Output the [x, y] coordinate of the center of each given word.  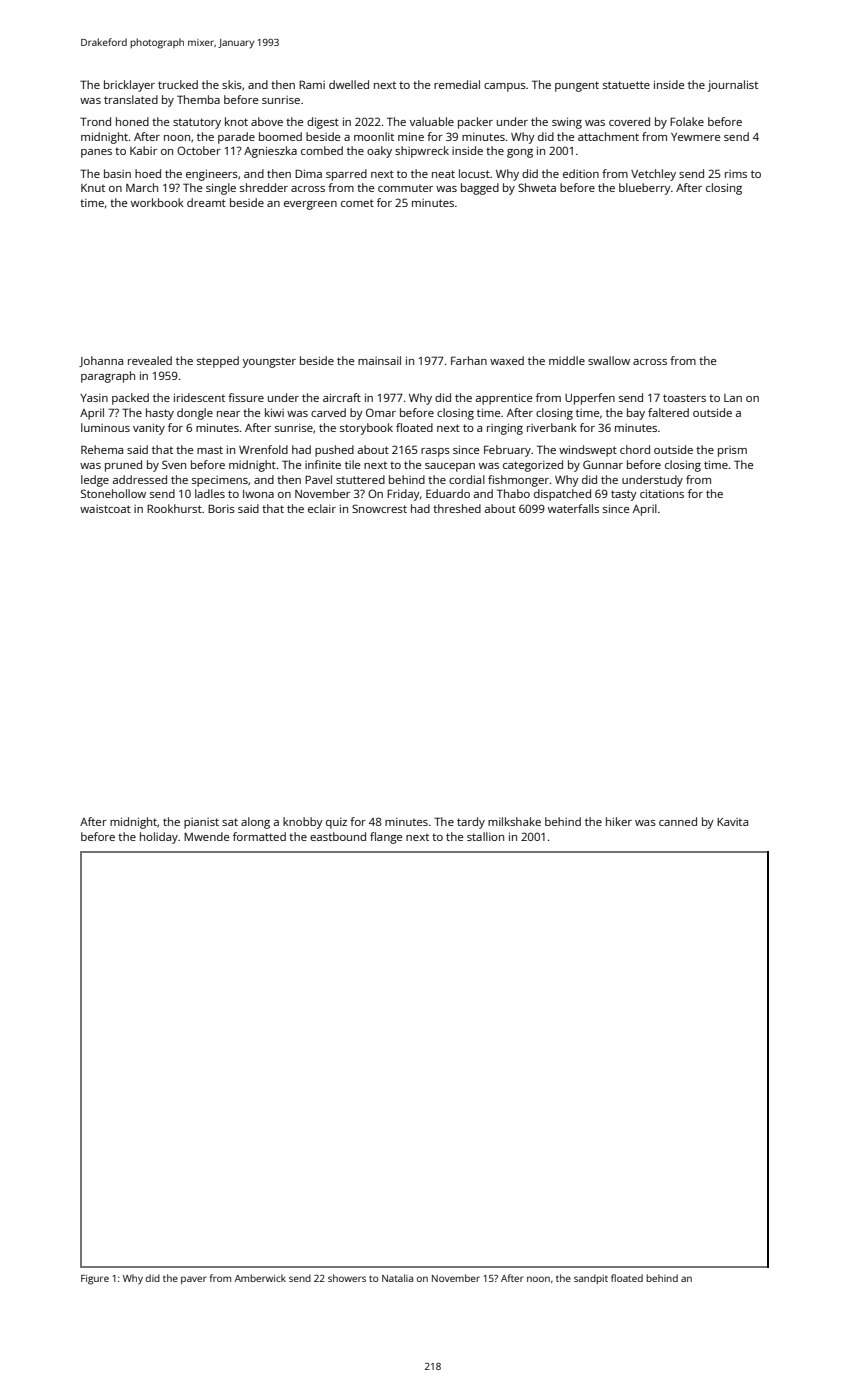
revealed [150, 360]
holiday [159, 838]
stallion [485, 836]
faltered [668, 412]
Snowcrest [379, 508]
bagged [480, 189]
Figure [95, 1280]
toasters [684, 398]
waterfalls [573, 508]
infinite [323, 464]
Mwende [206, 836]
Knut [93, 188]
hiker [619, 821]
